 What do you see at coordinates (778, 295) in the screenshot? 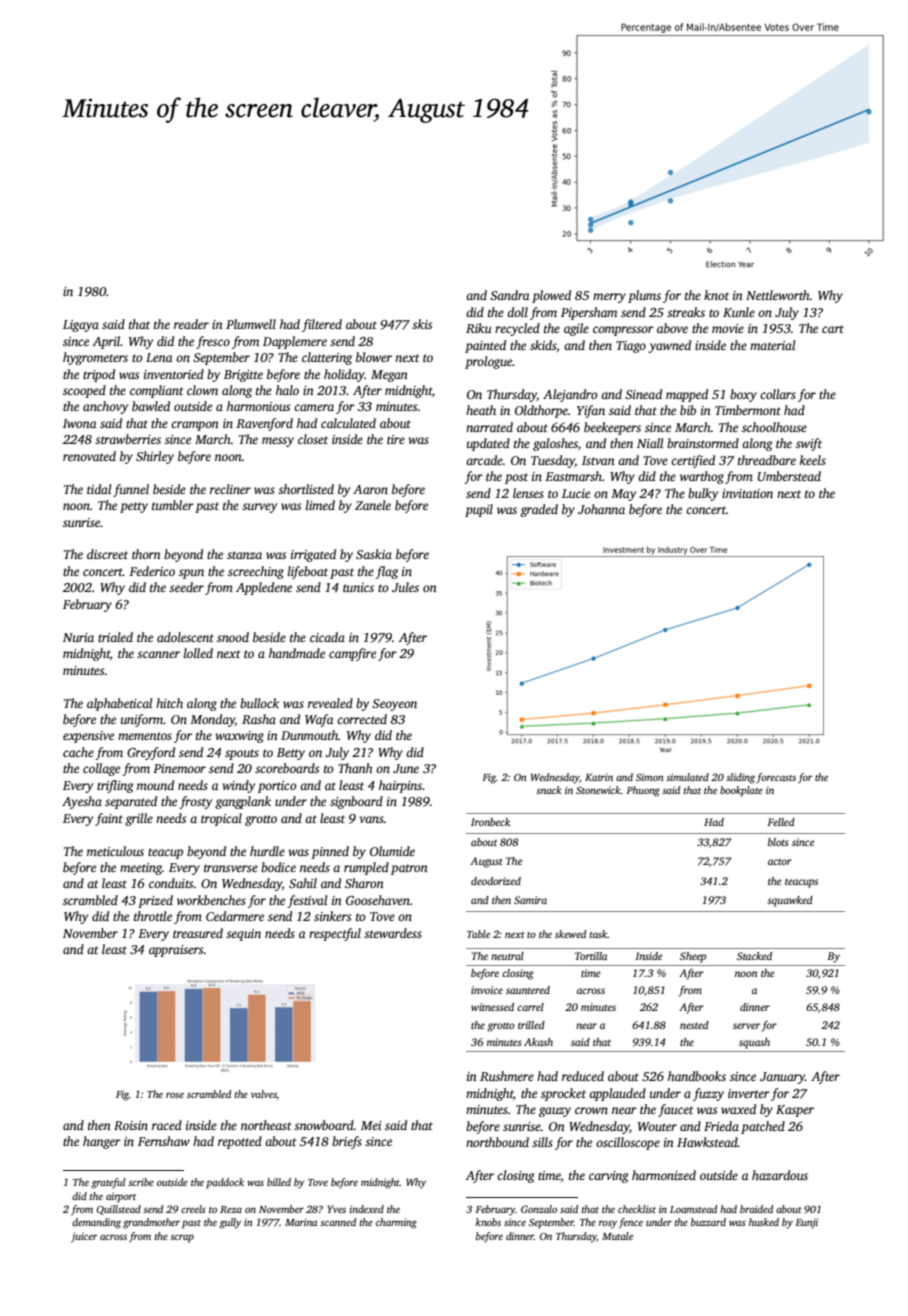
I see `Nettleworth` at bounding box center [778, 295].
